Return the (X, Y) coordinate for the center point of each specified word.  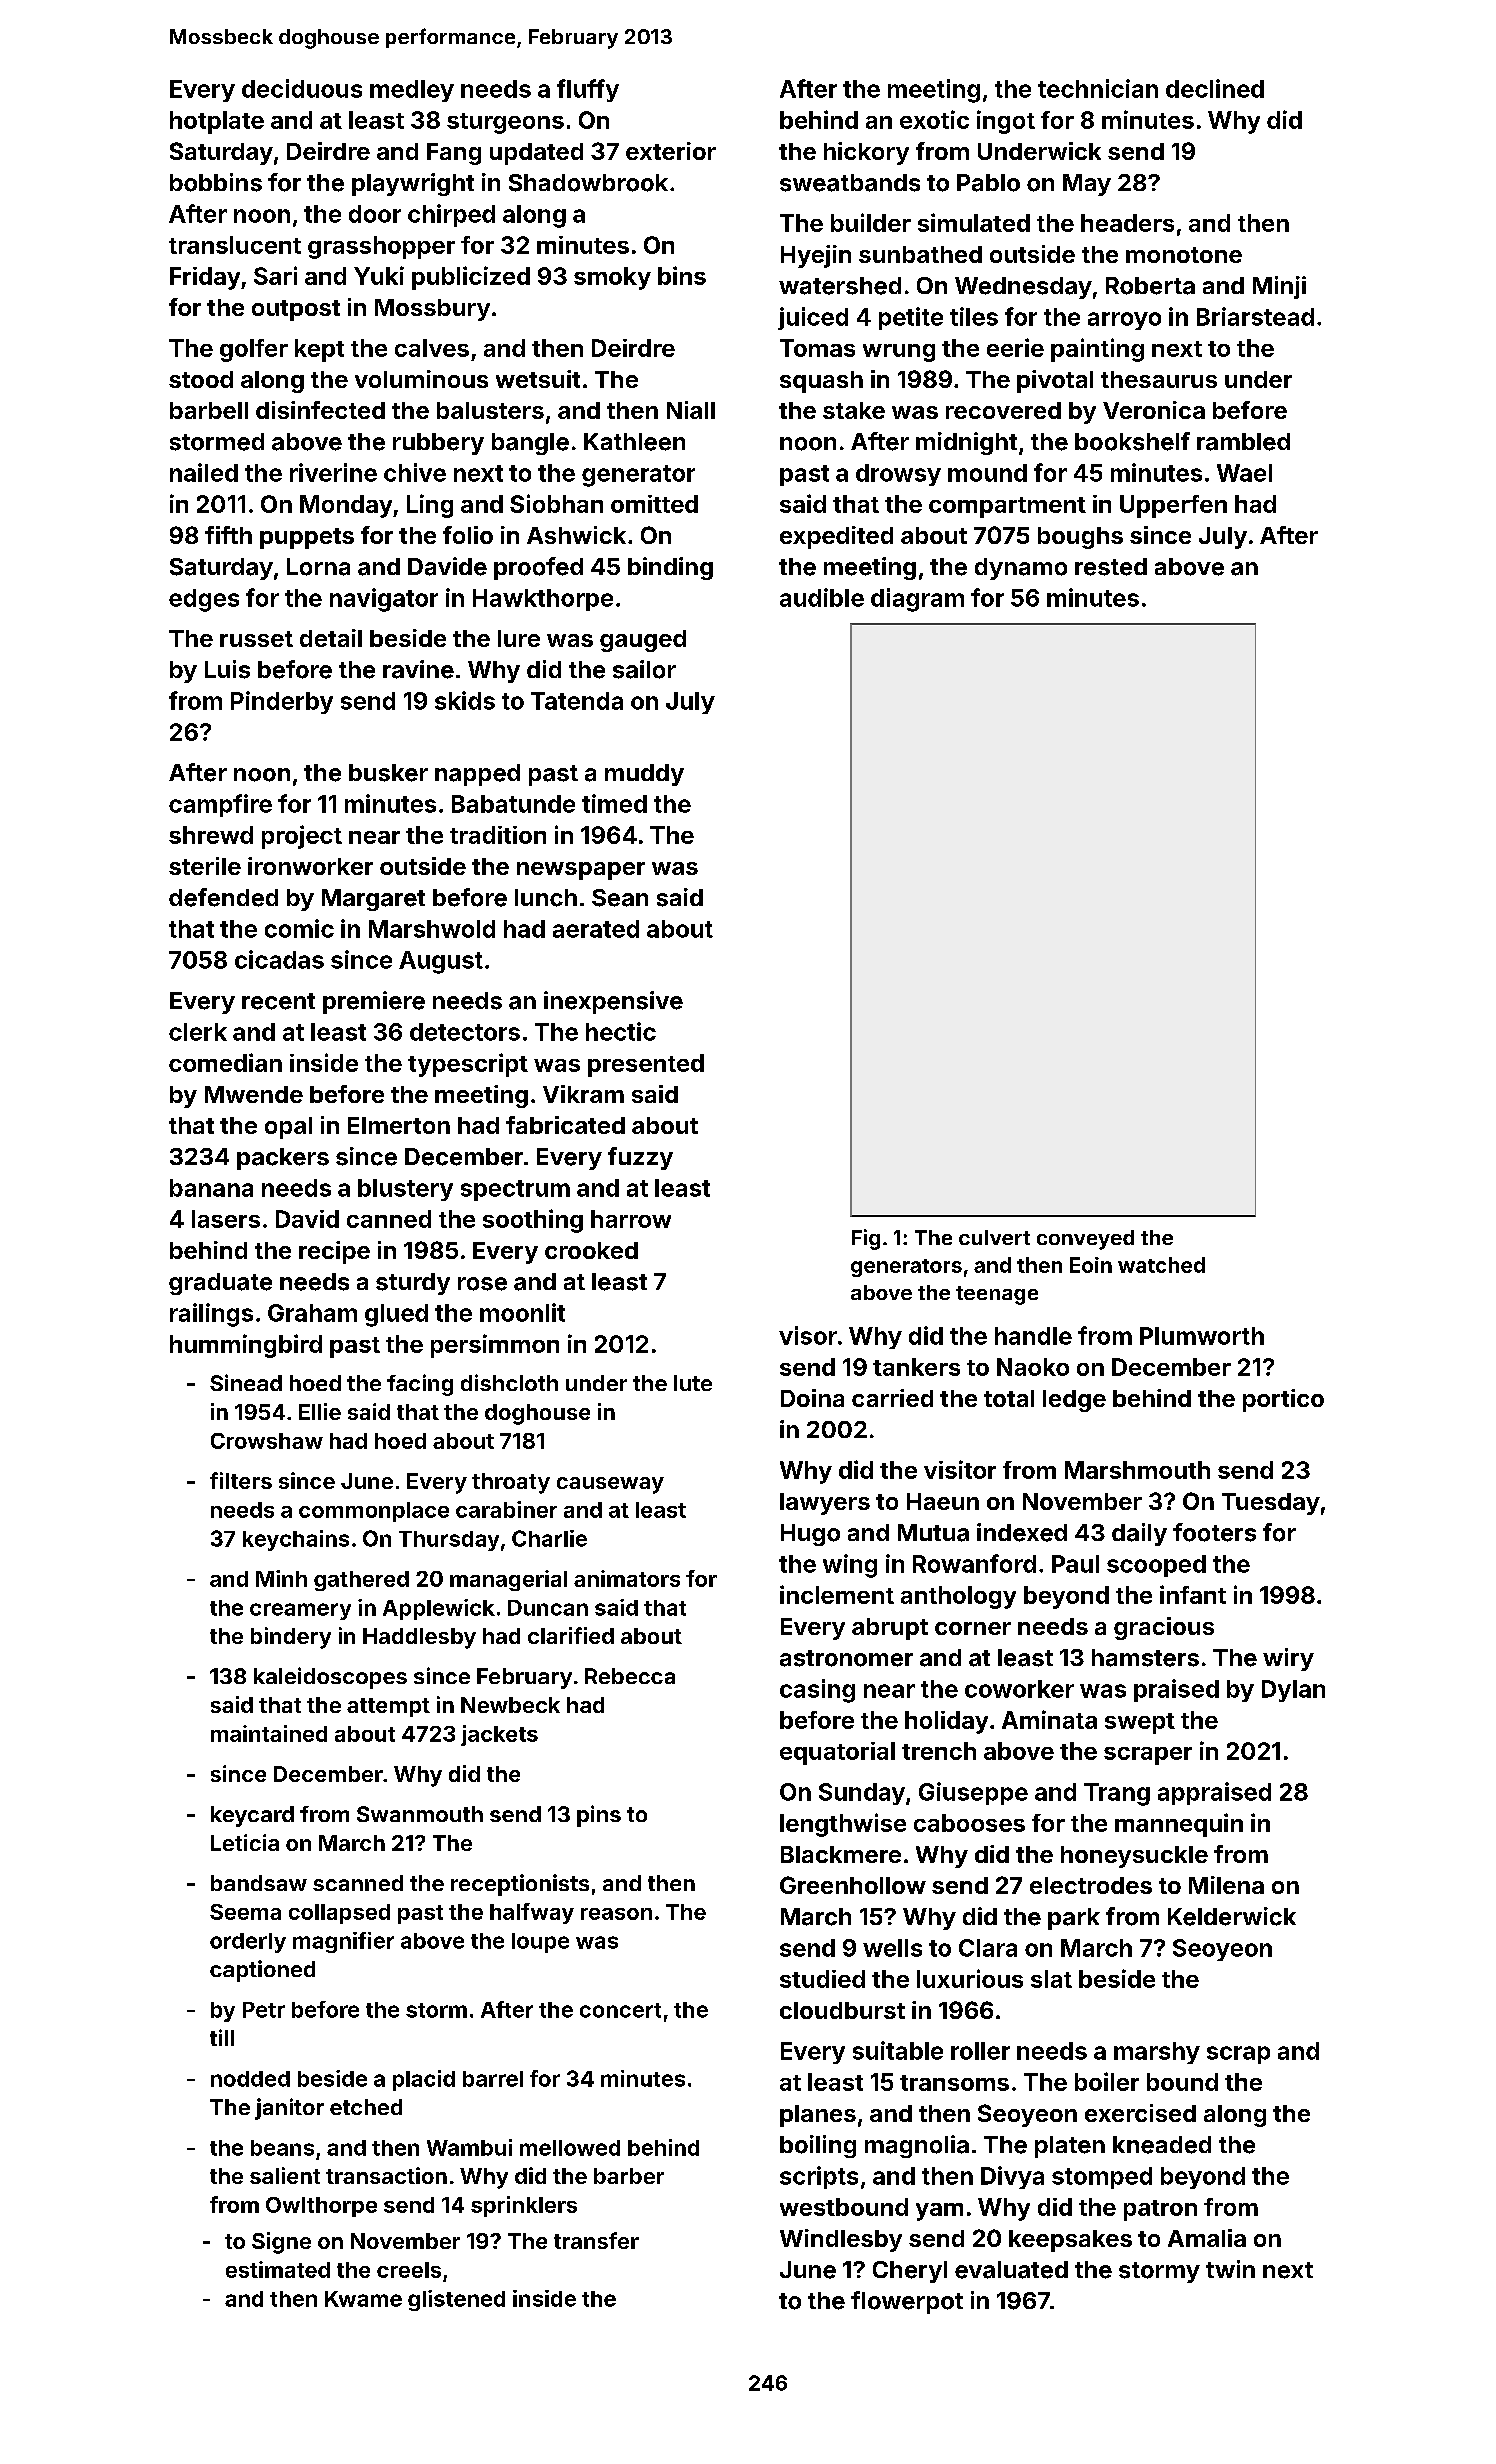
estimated (278, 2269)
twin (1230, 2269)
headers (1127, 223)
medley (412, 91)
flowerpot (907, 2302)
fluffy (588, 90)
